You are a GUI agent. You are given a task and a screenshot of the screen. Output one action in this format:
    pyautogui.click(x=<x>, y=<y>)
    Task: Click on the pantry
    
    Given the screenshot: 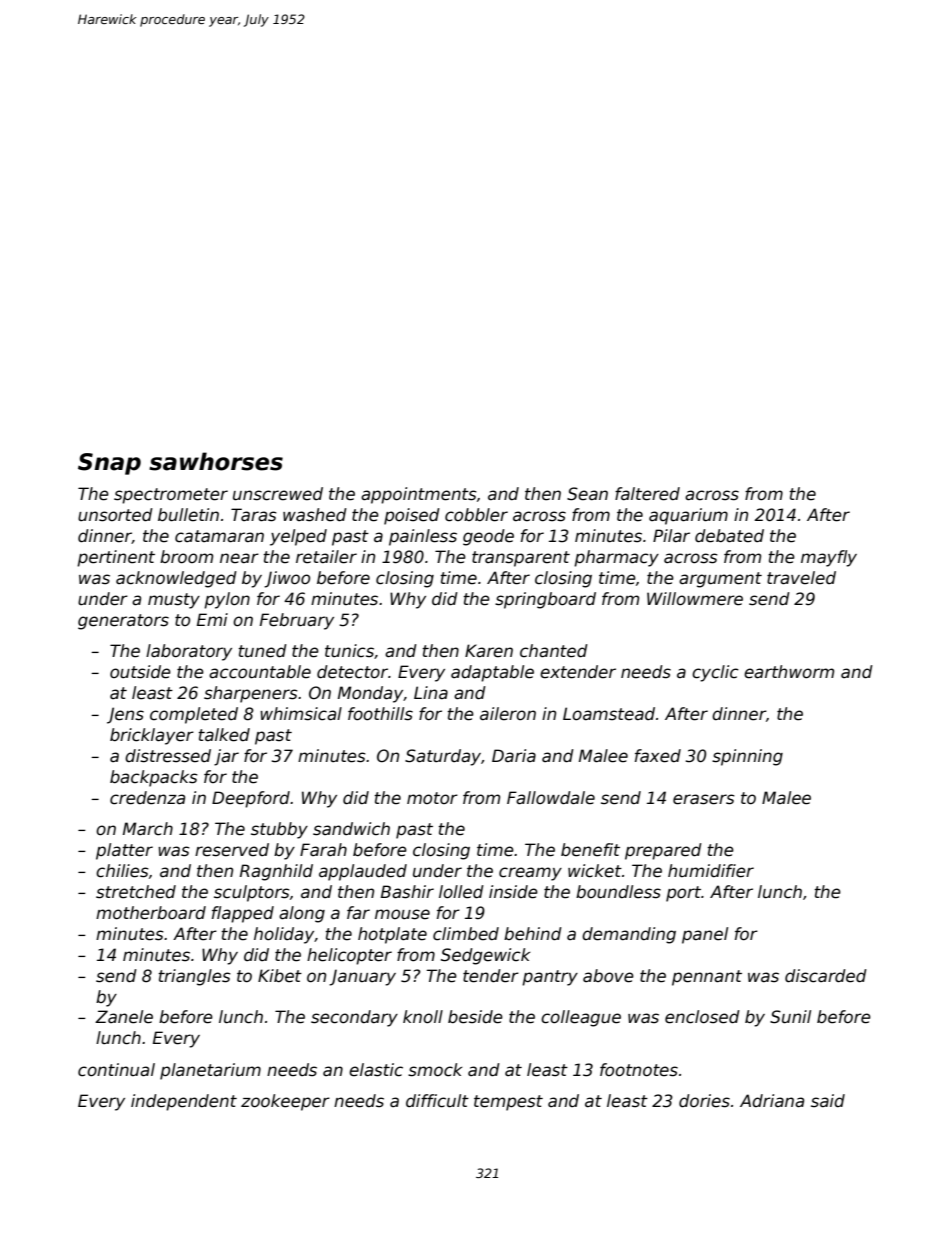 What is the action you would take?
    pyautogui.click(x=550, y=978)
